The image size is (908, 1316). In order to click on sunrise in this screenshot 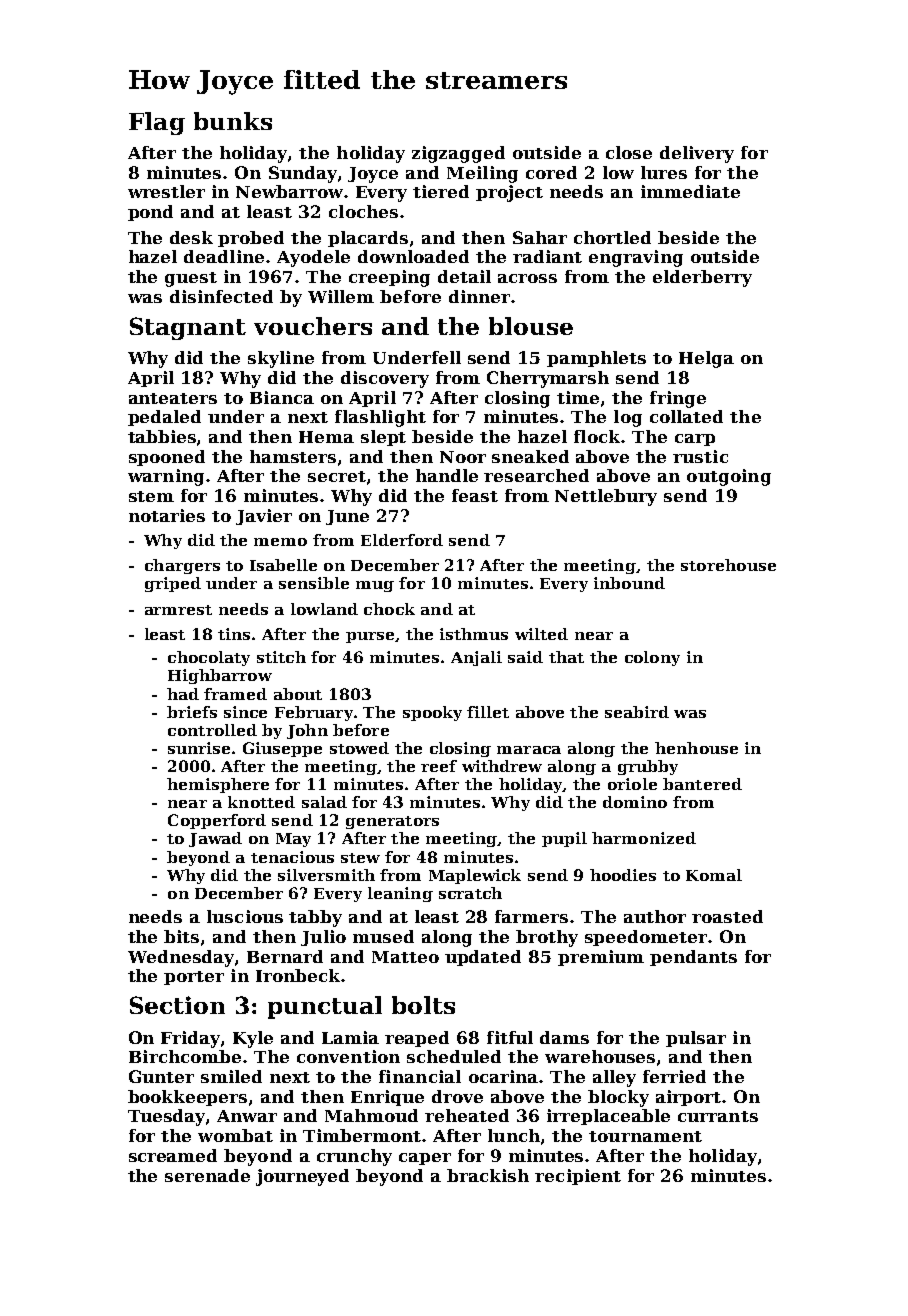, I will do `click(199, 748)`.
